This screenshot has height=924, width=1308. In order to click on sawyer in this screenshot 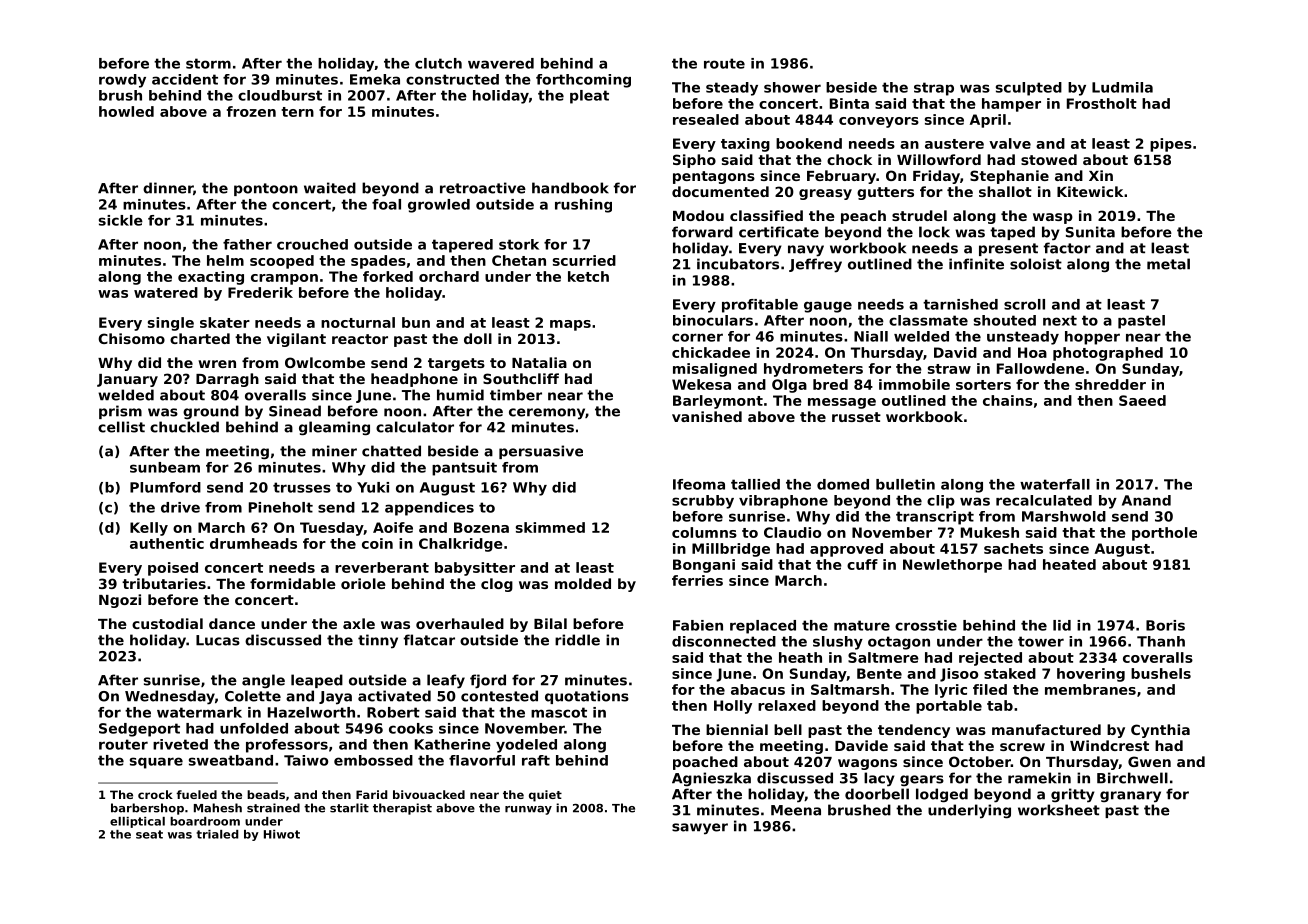, I will do `click(700, 829)`.
